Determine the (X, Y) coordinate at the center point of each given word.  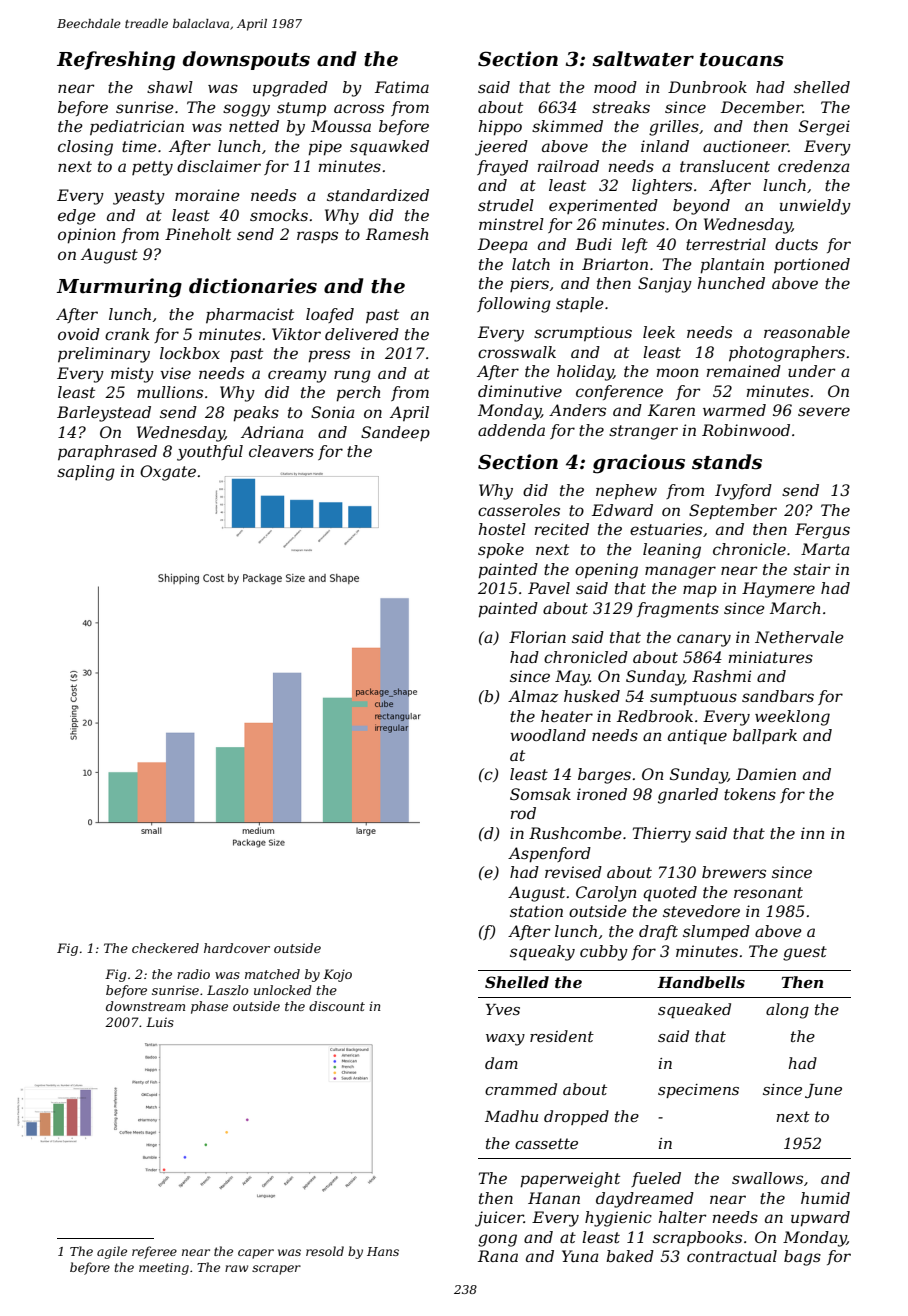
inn (813, 833)
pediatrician (137, 128)
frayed (502, 168)
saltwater (643, 59)
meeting (164, 1269)
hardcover (237, 948)
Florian (537, 637)
